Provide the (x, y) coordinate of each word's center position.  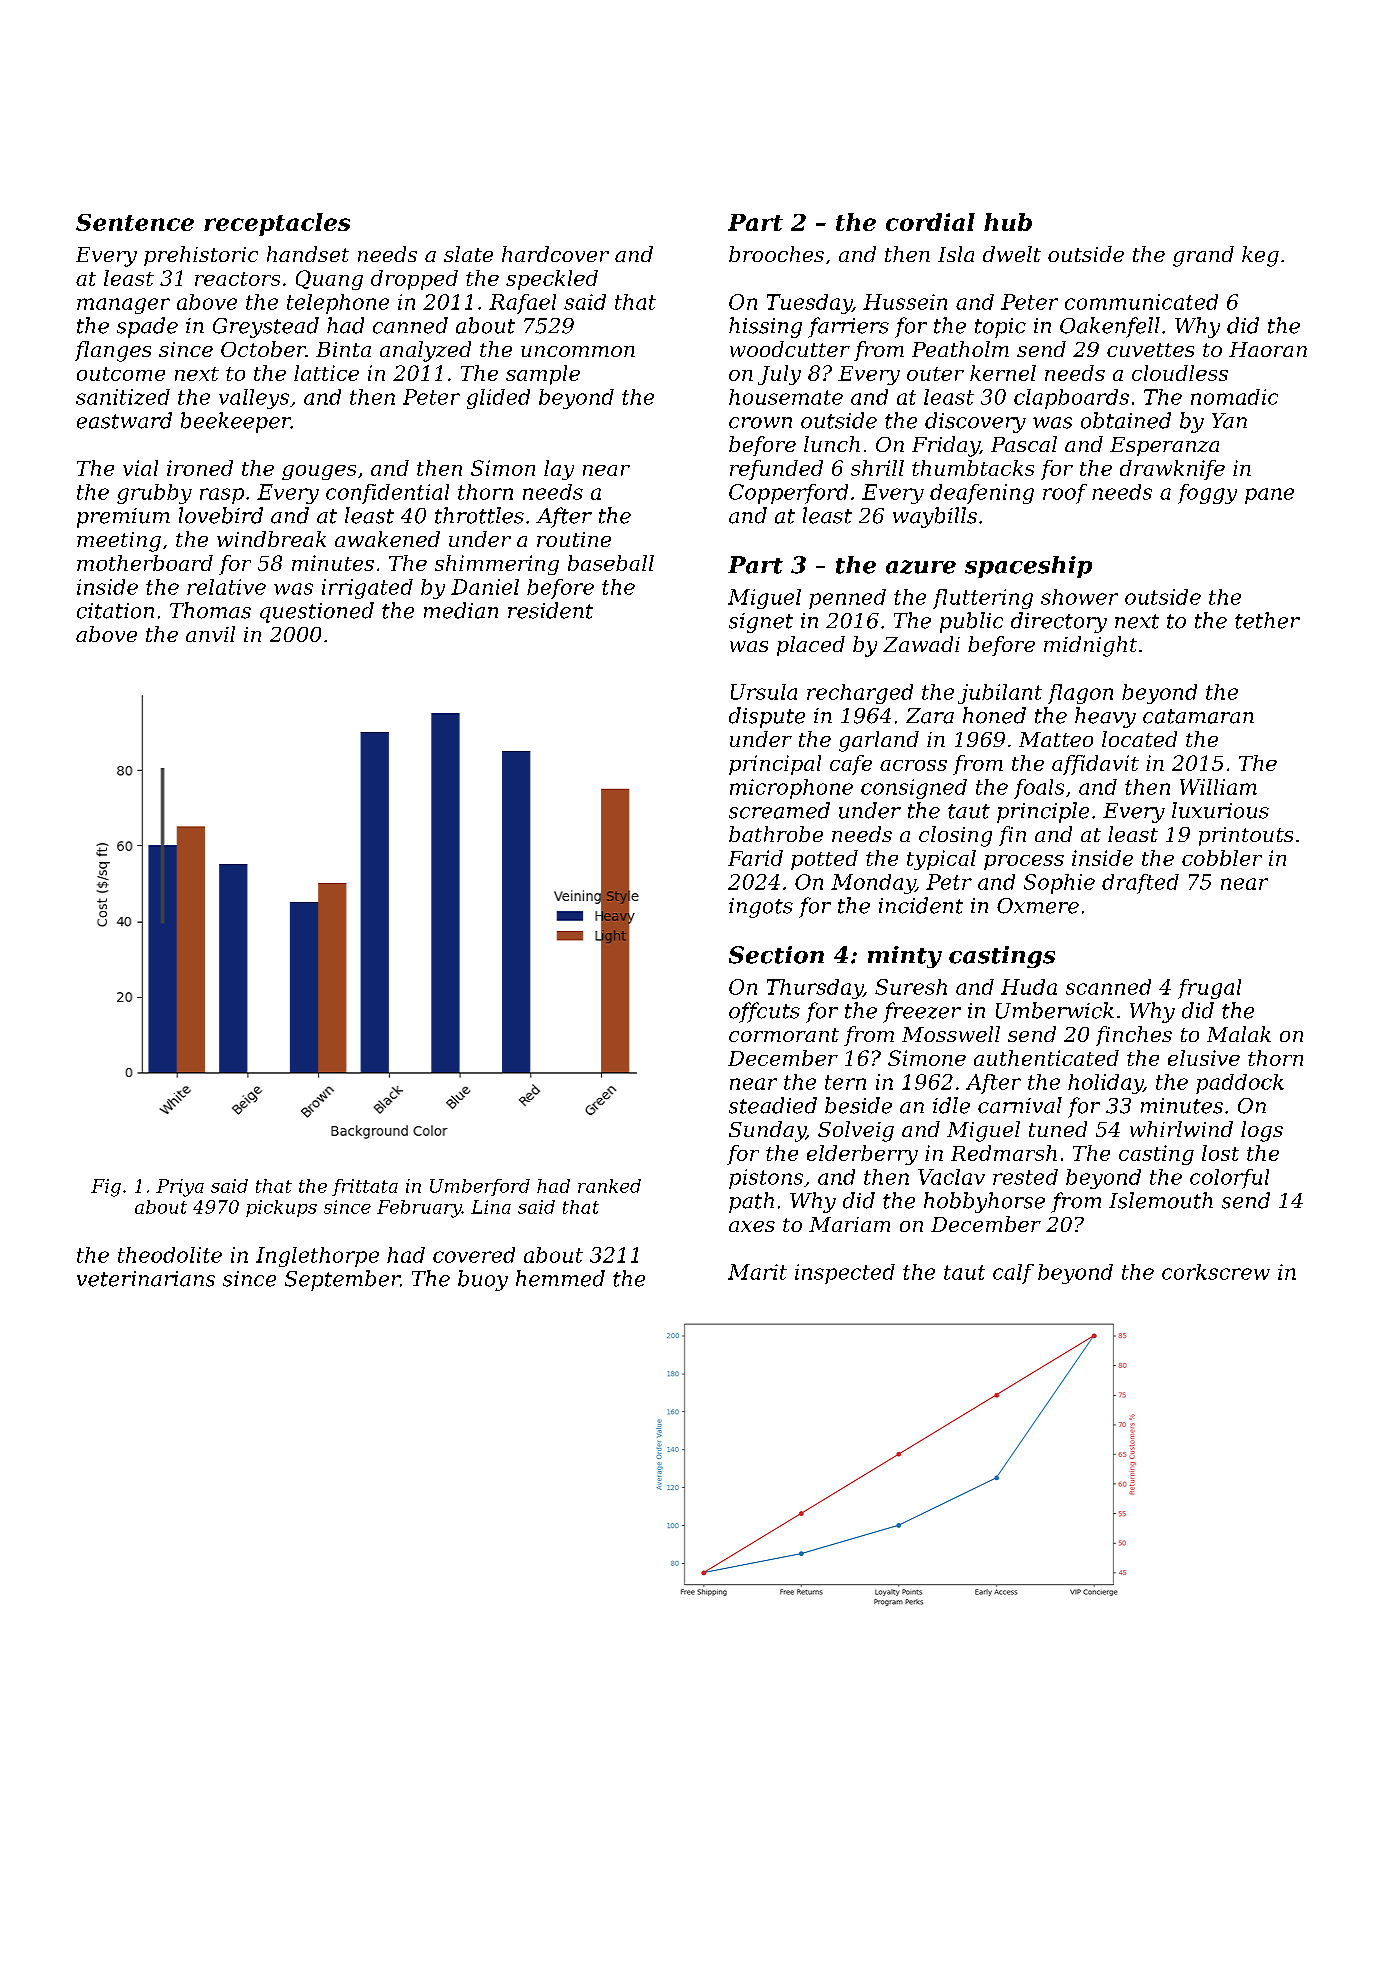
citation (115, 611)
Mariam (849, 1224)
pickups (281, 1208)
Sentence (135, 222)
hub (1008, 222)
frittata (365, 1187)
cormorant (784, 1035)
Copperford (788, 494)
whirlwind (1181, 1129)
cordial (930, 222)
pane (1269, 496)
